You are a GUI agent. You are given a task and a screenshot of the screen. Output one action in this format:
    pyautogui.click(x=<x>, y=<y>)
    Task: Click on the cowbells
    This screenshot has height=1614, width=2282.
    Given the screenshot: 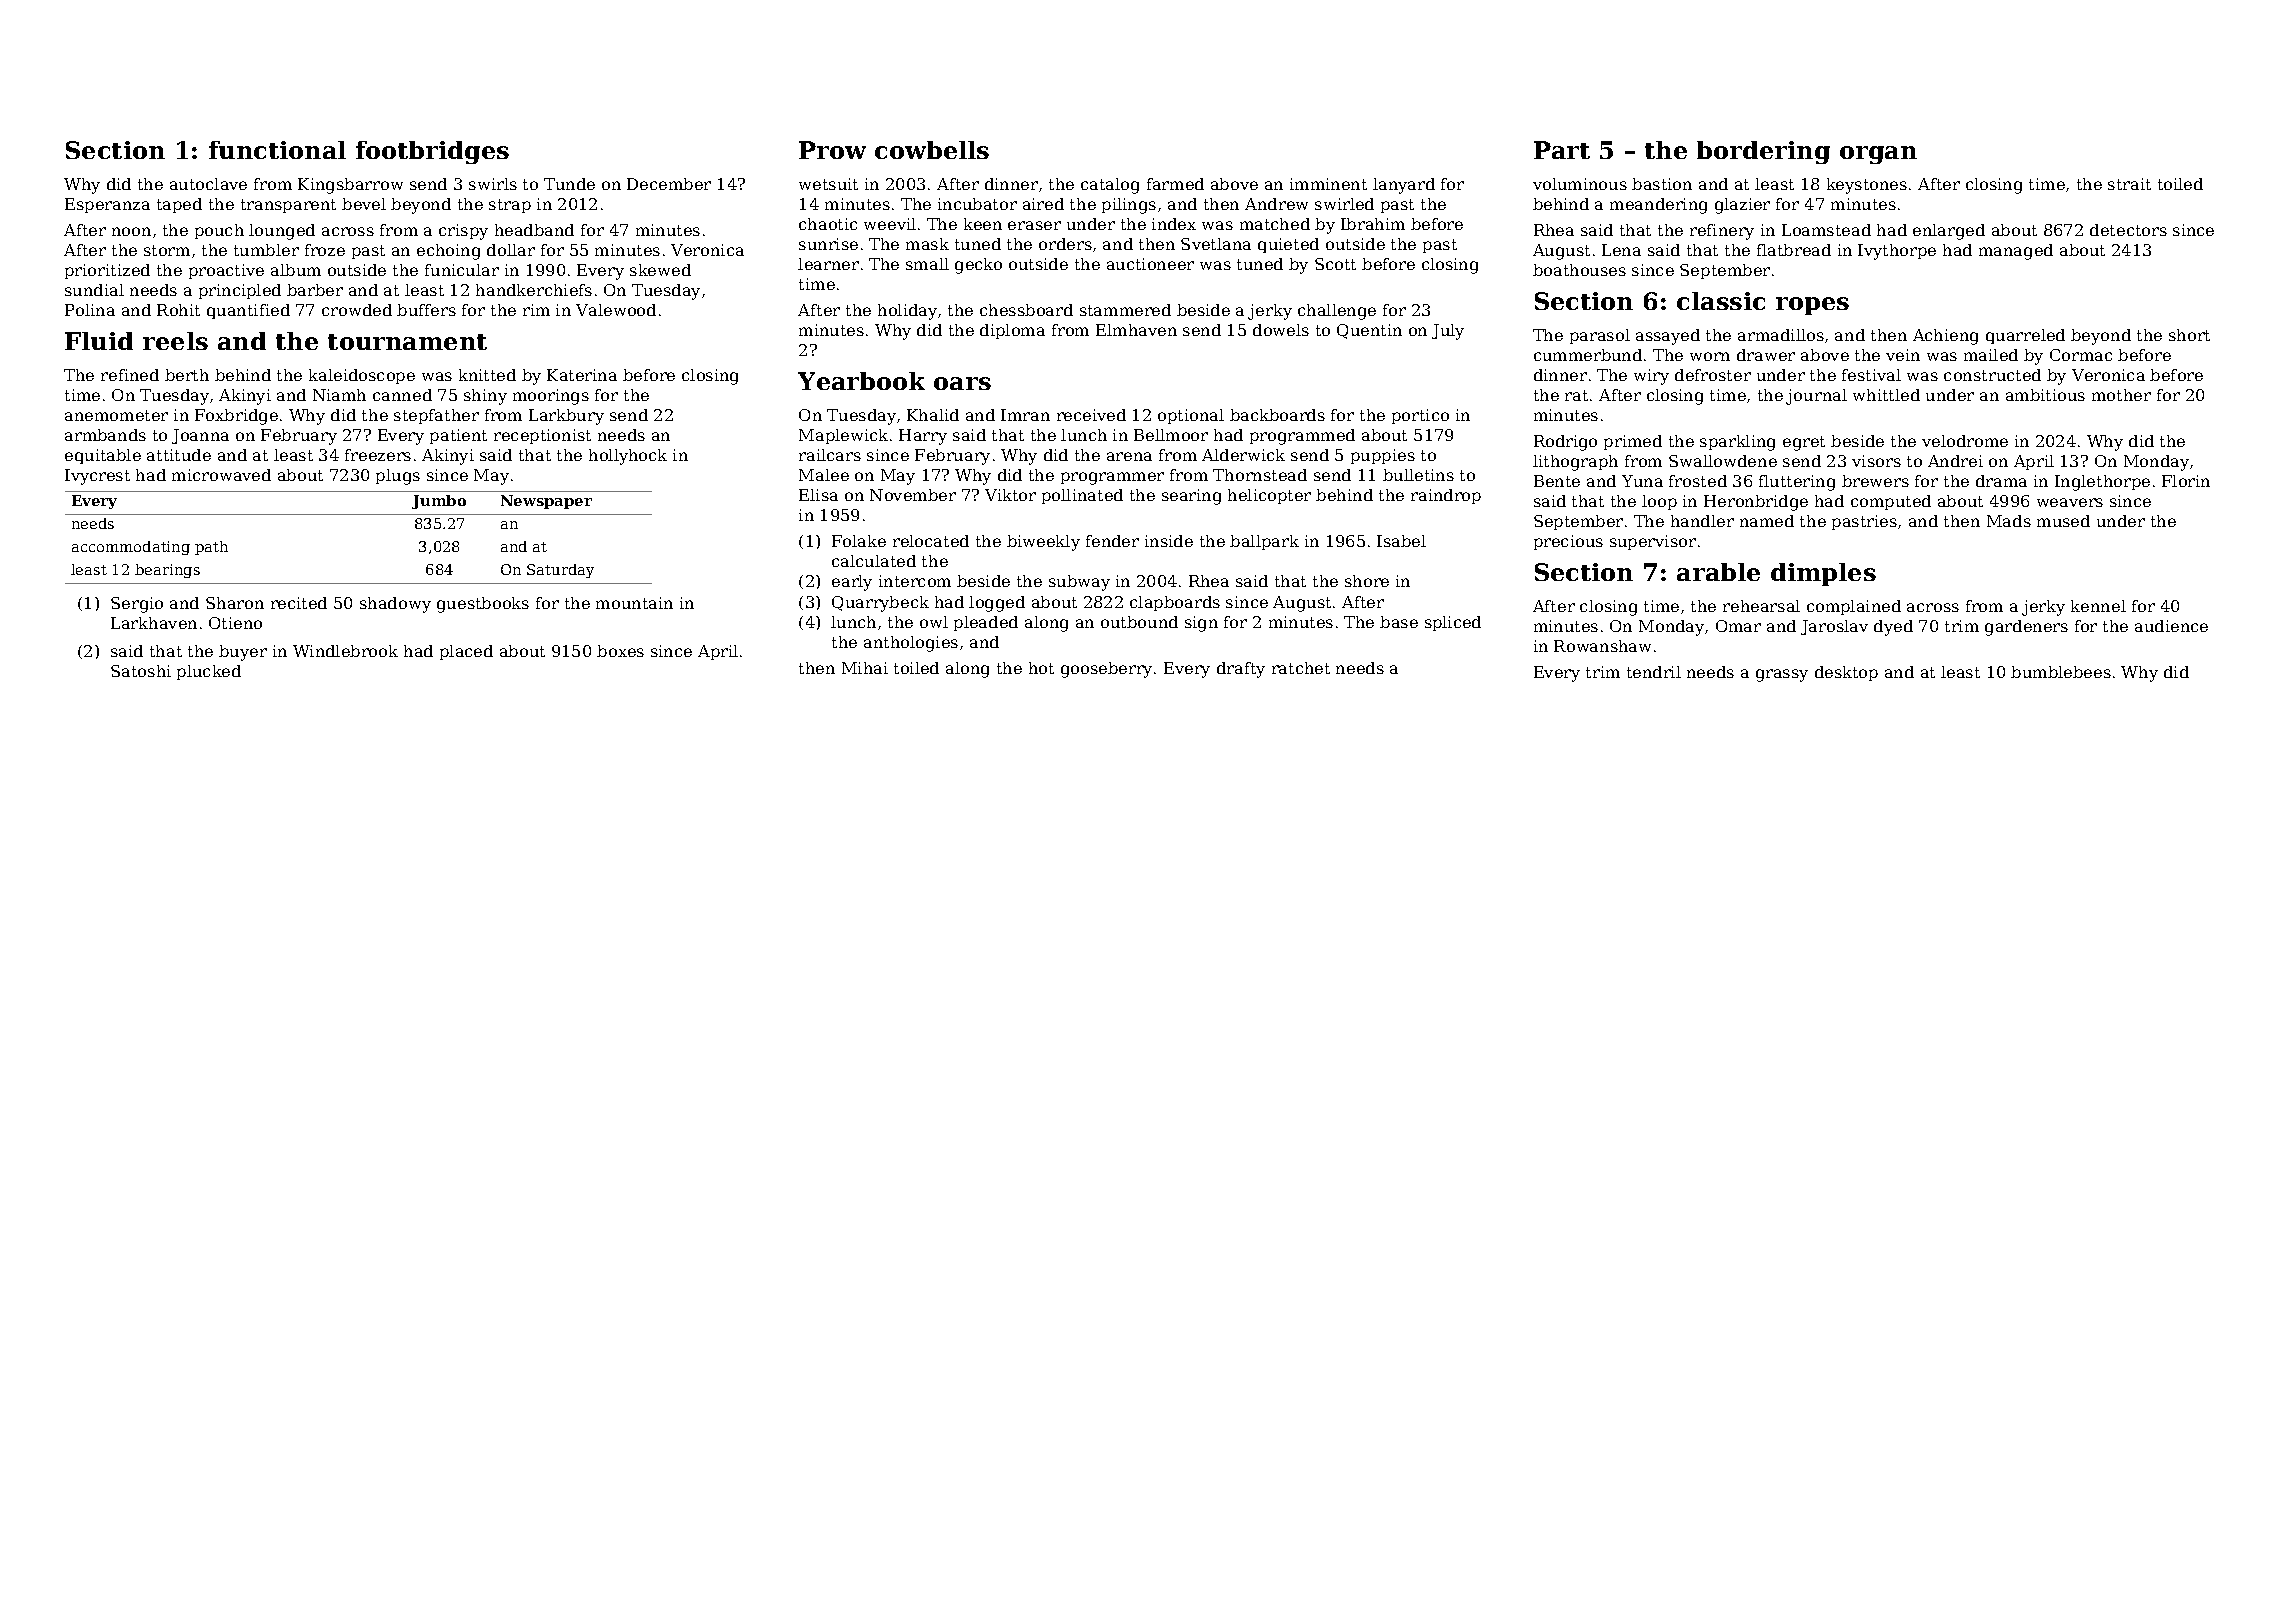 What is the action you would take?
    pyautogui.click(x=932, y=150)
